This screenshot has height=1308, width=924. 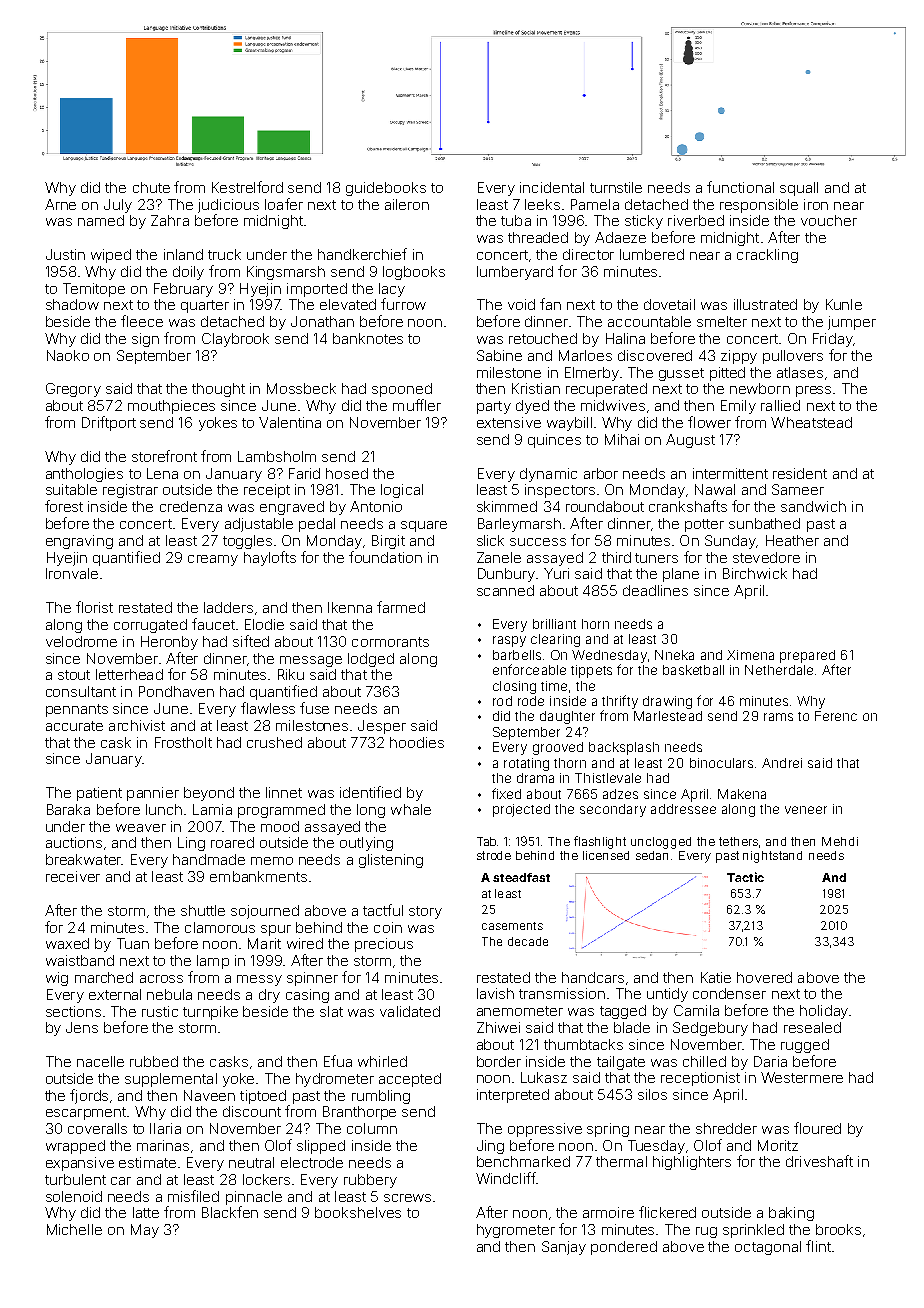 What do you see at coordinates (115, 994) in the screenshot?
I see `external` at bounding box center [115, 994].
